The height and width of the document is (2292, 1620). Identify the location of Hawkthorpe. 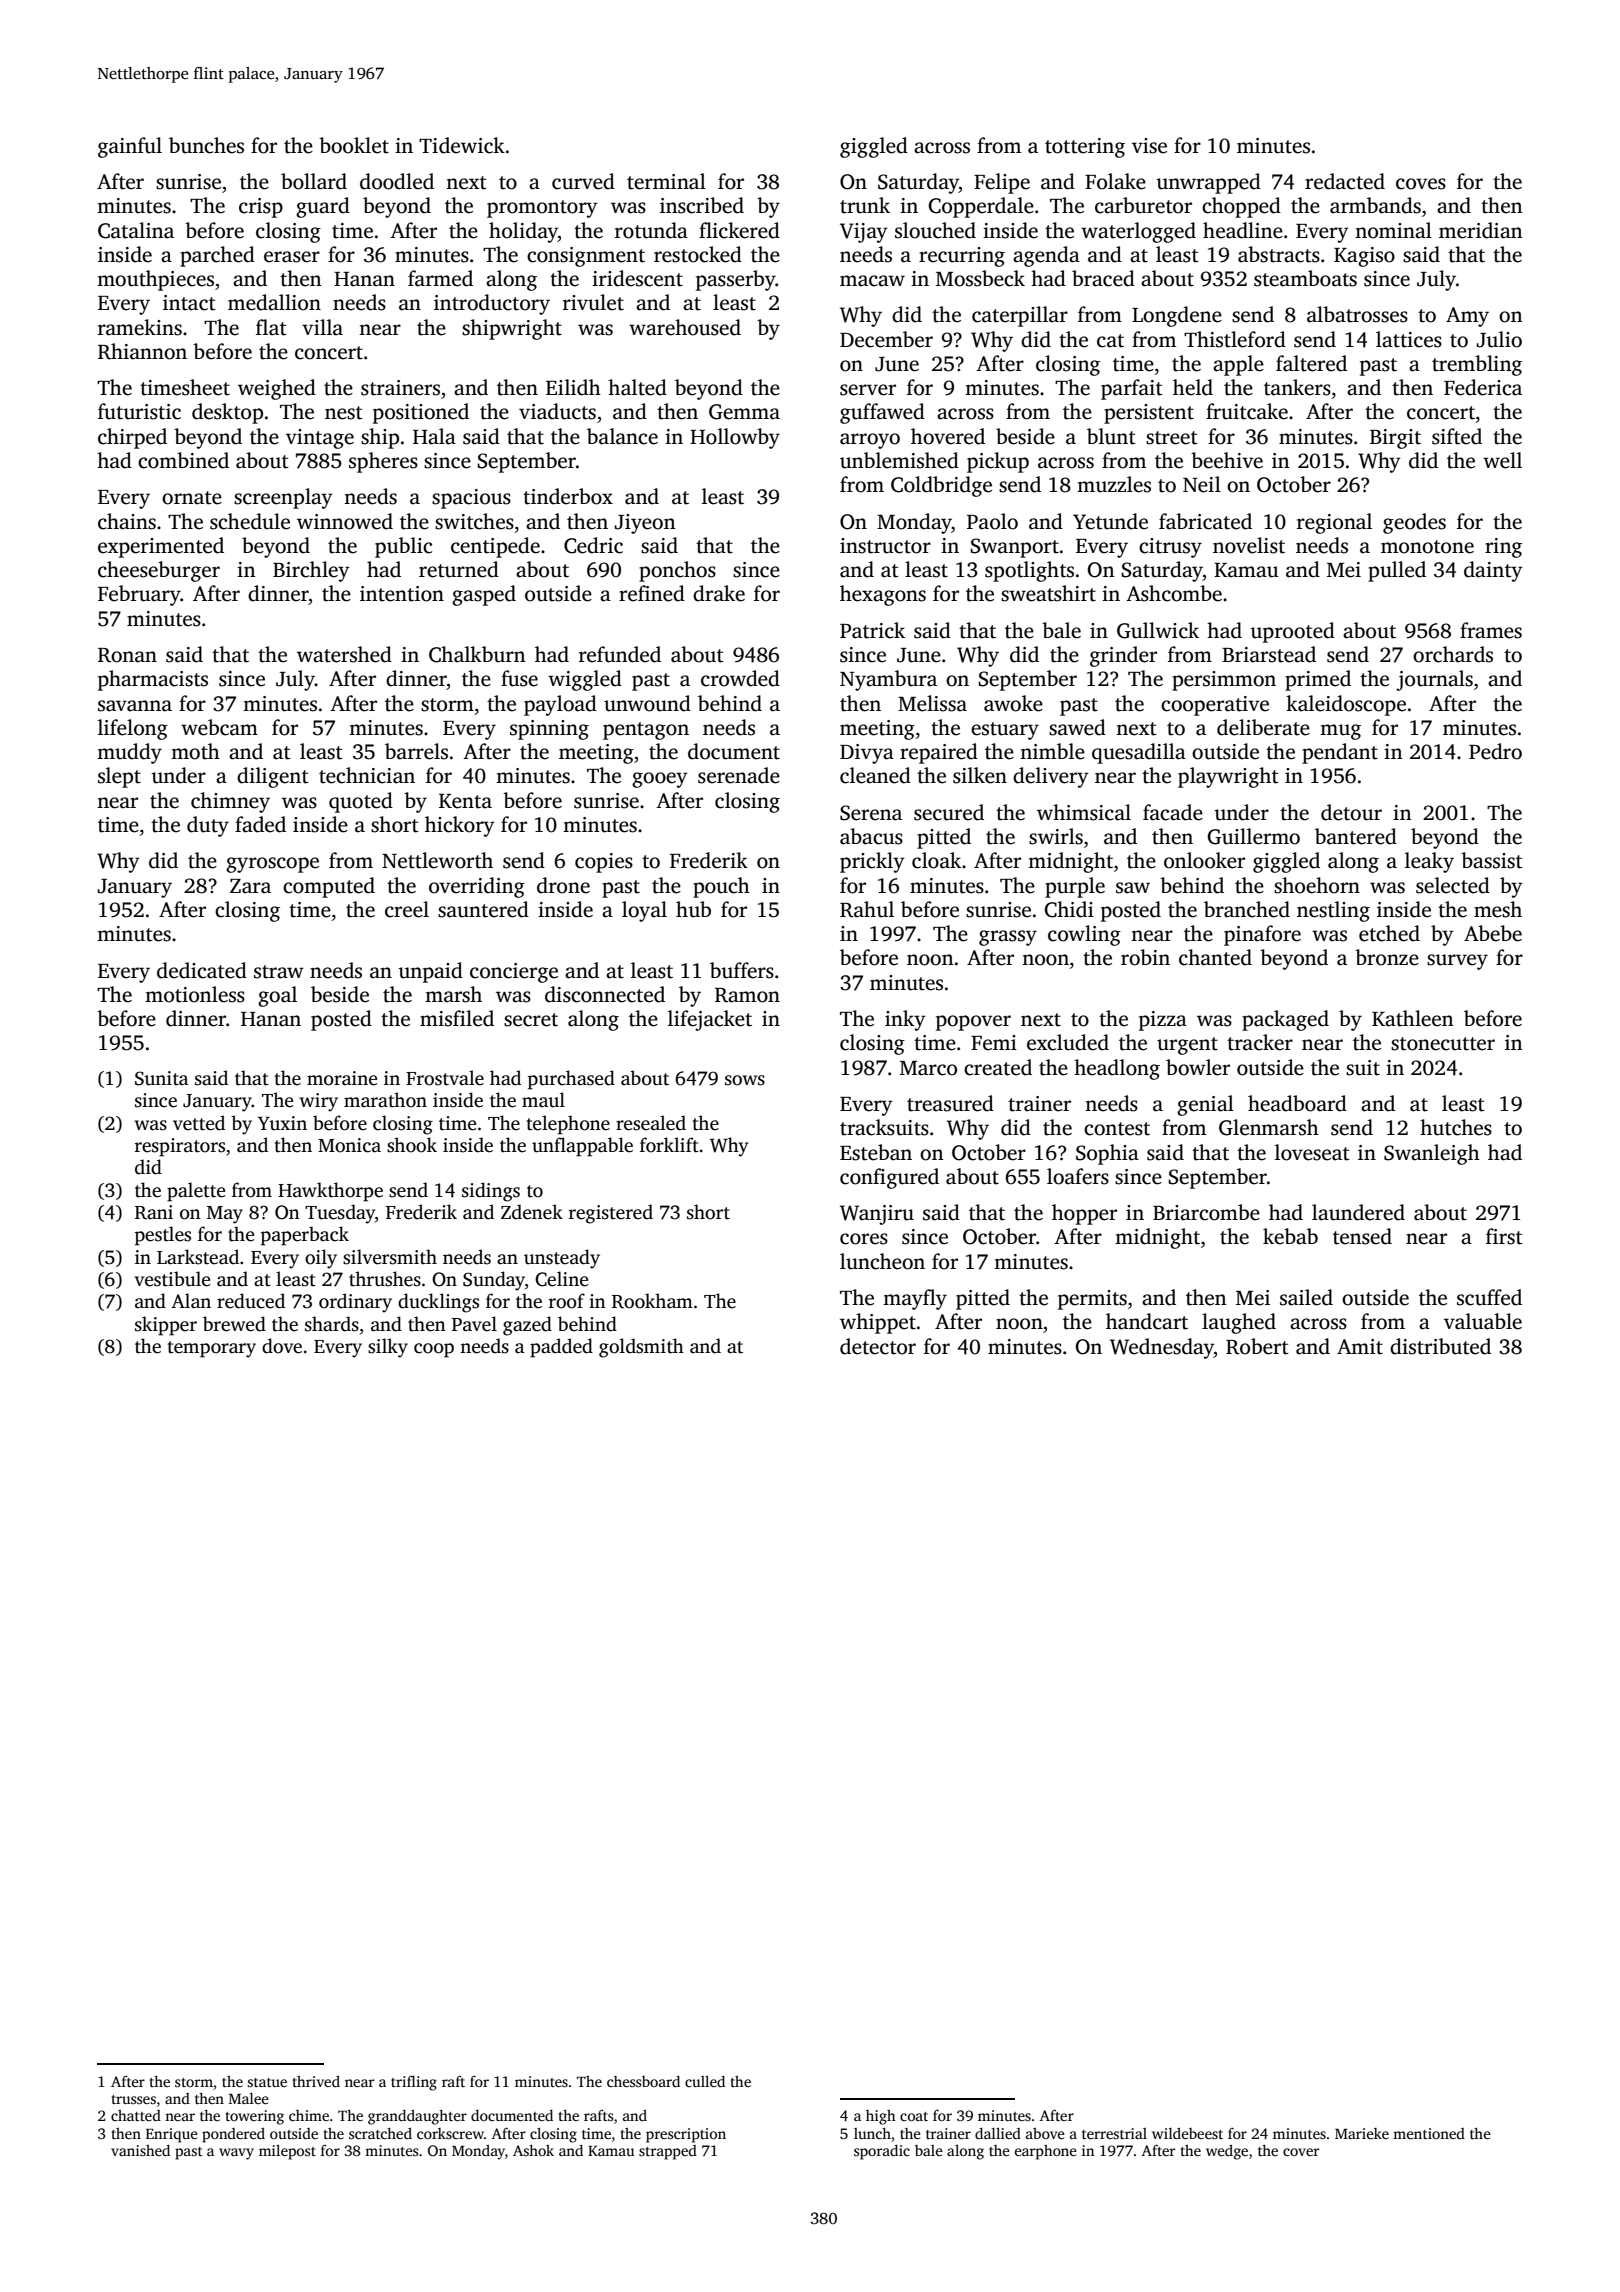
(330, 1192).
